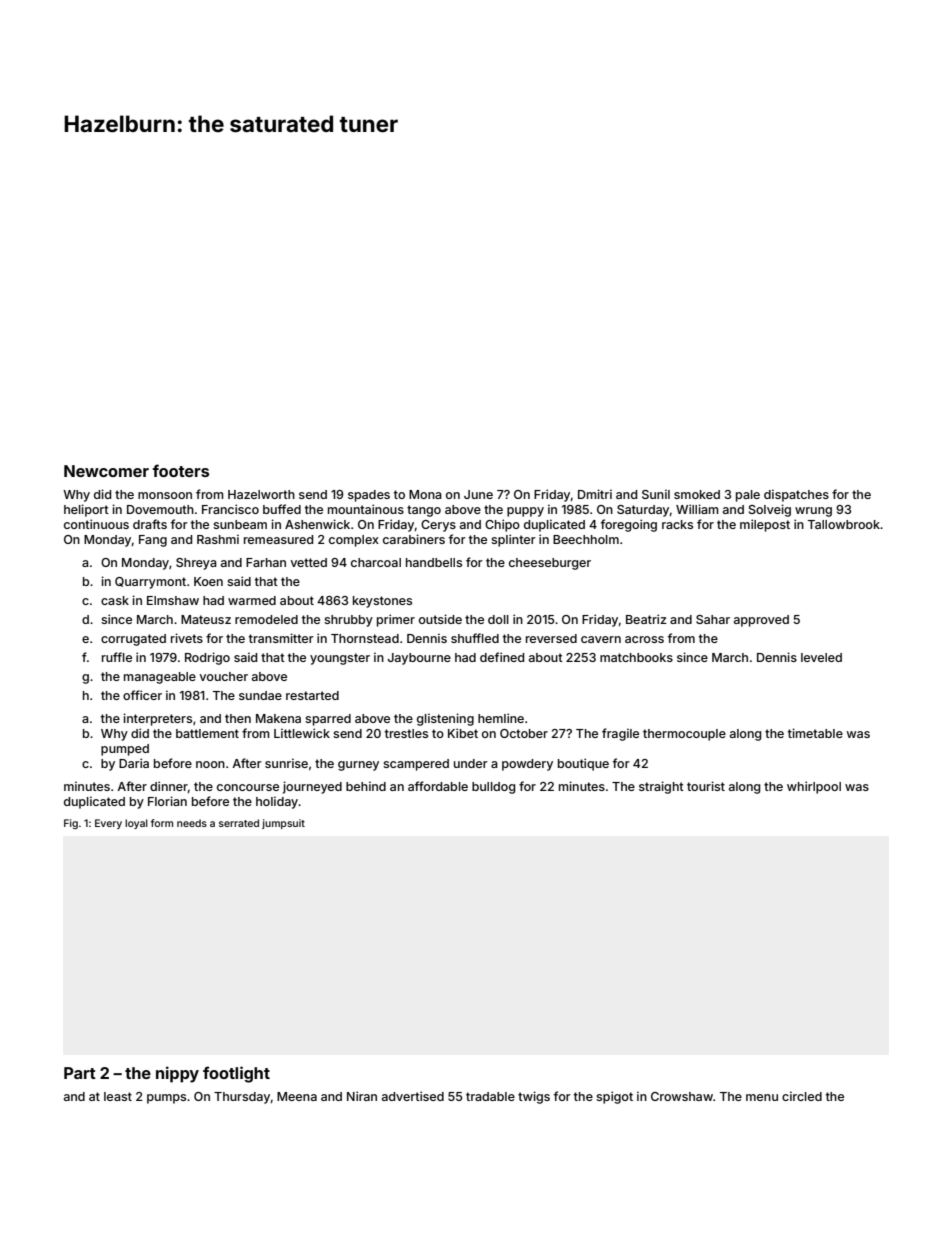  Describe the element at coordinates (80, 1073) in the screenshot. I see `Part` at that location.
